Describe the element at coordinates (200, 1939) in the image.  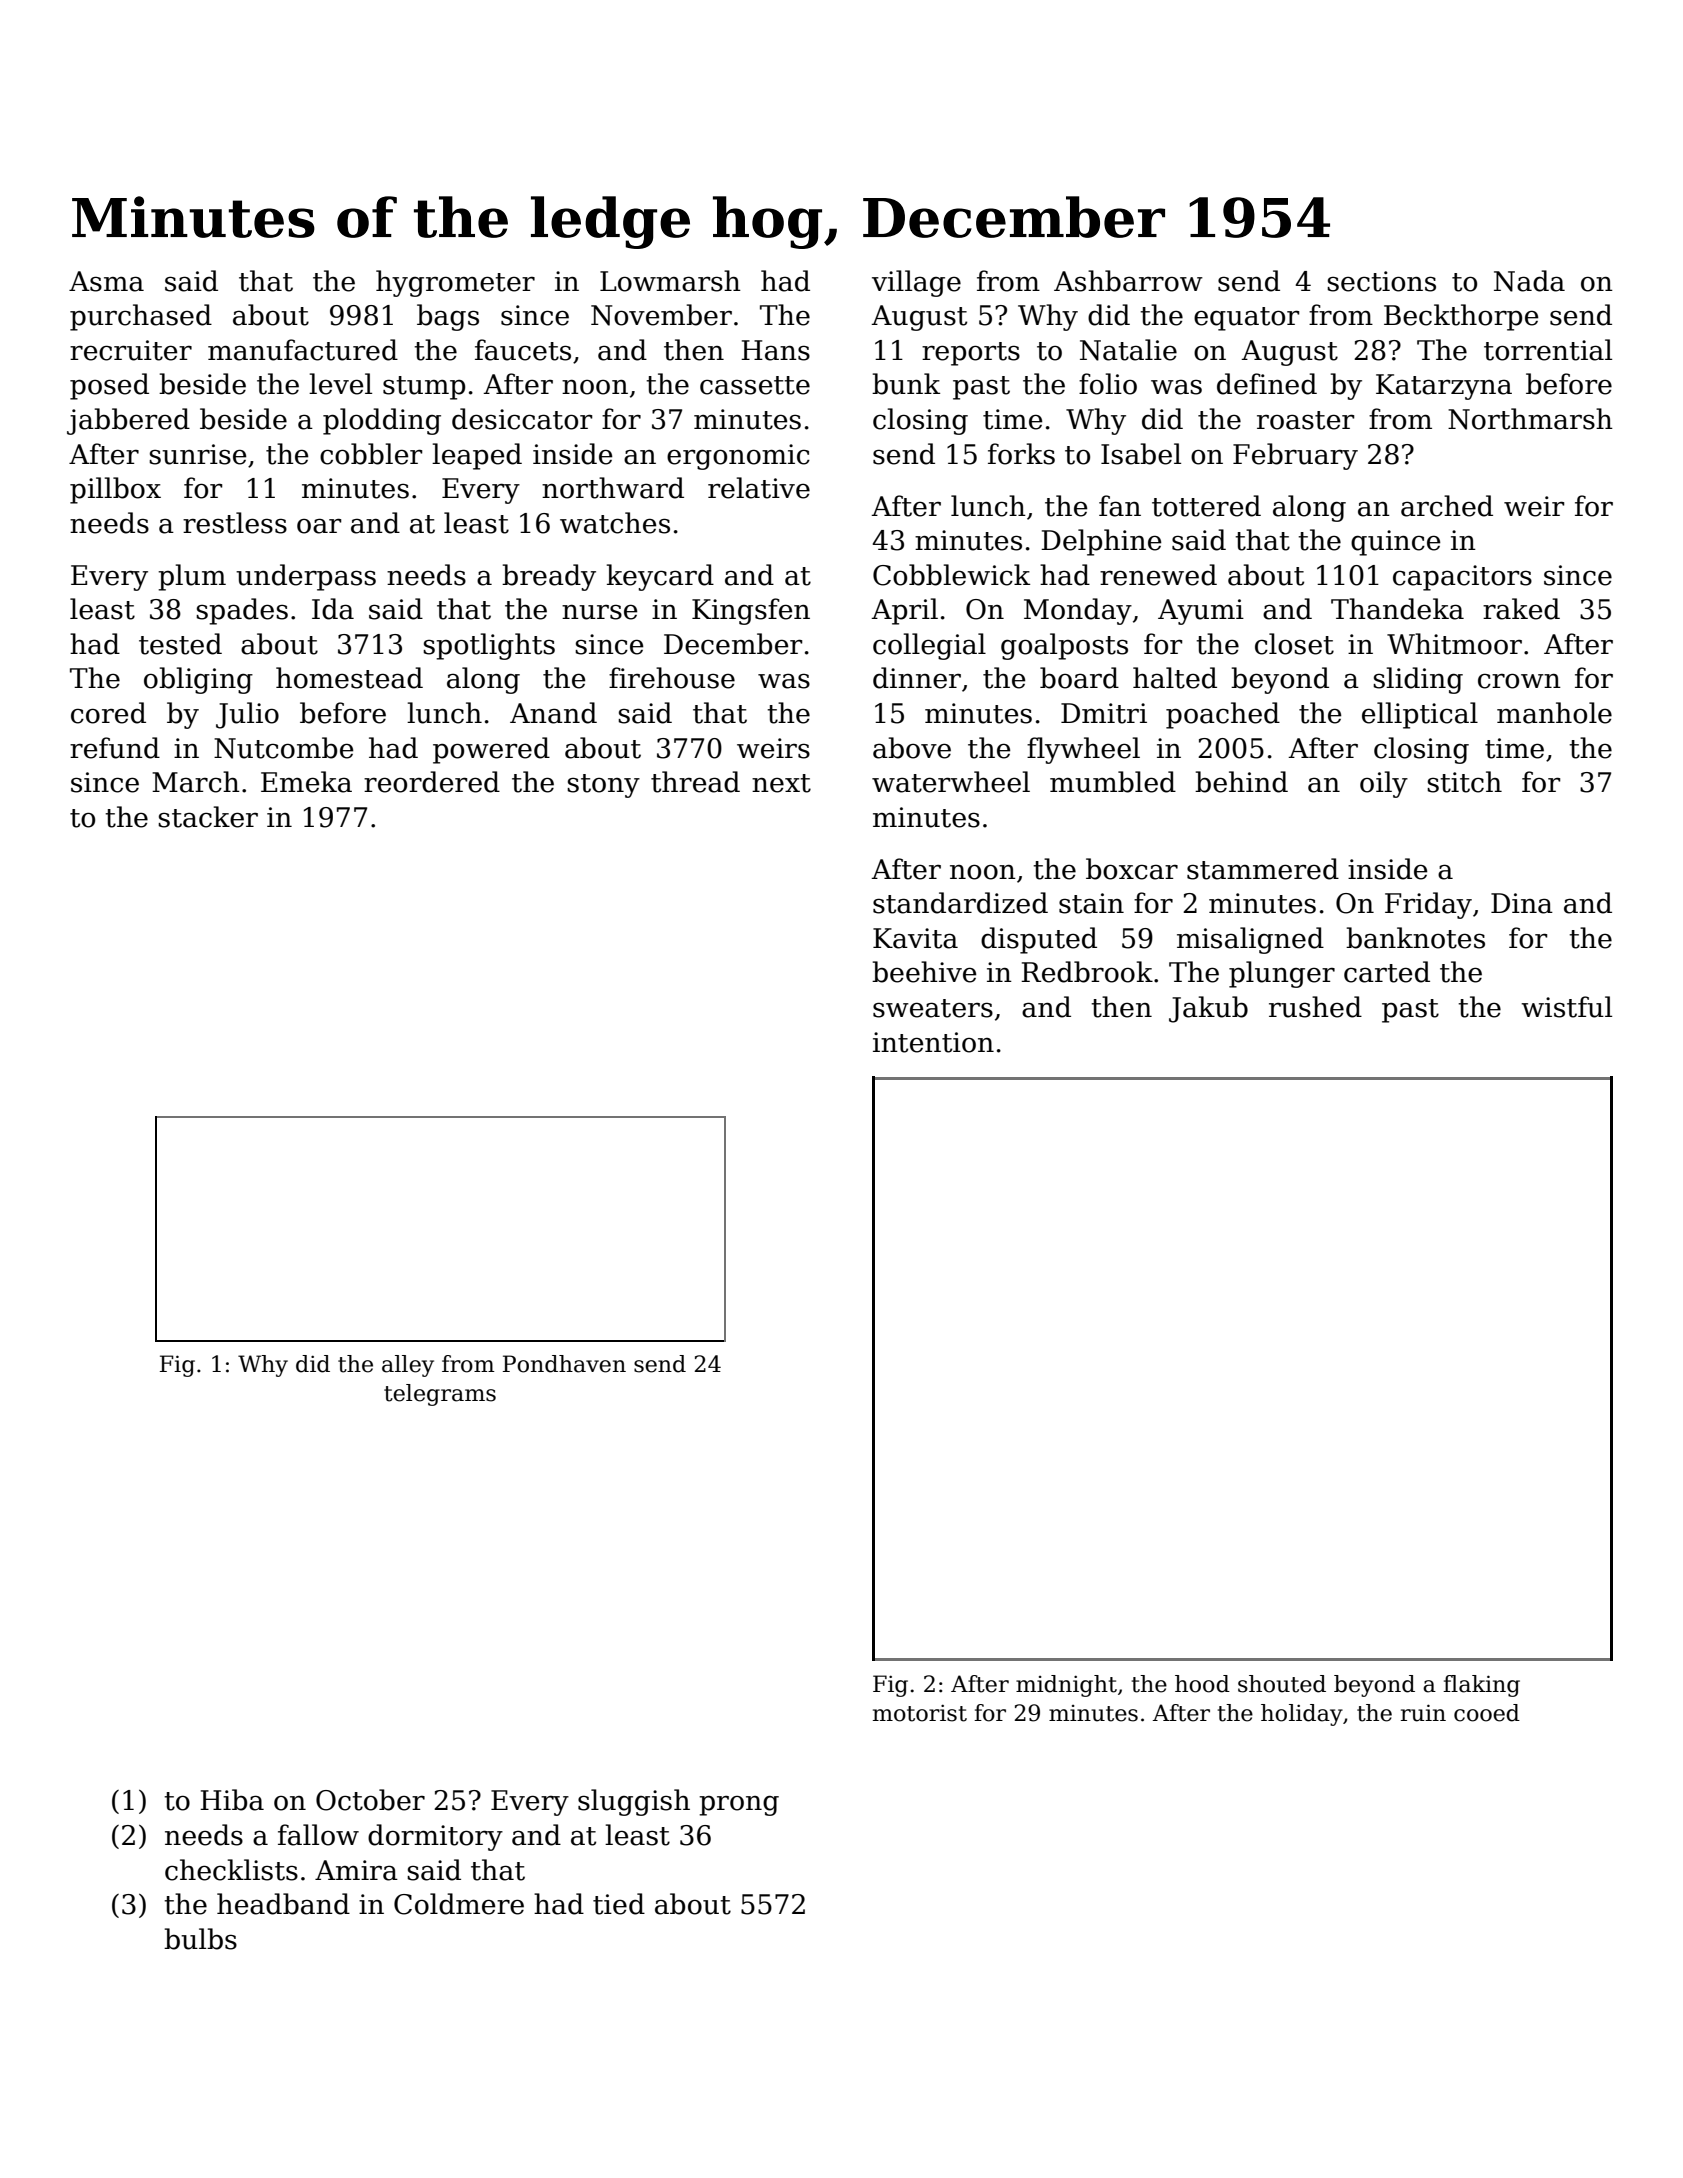
I see `bulbs` at that location.
